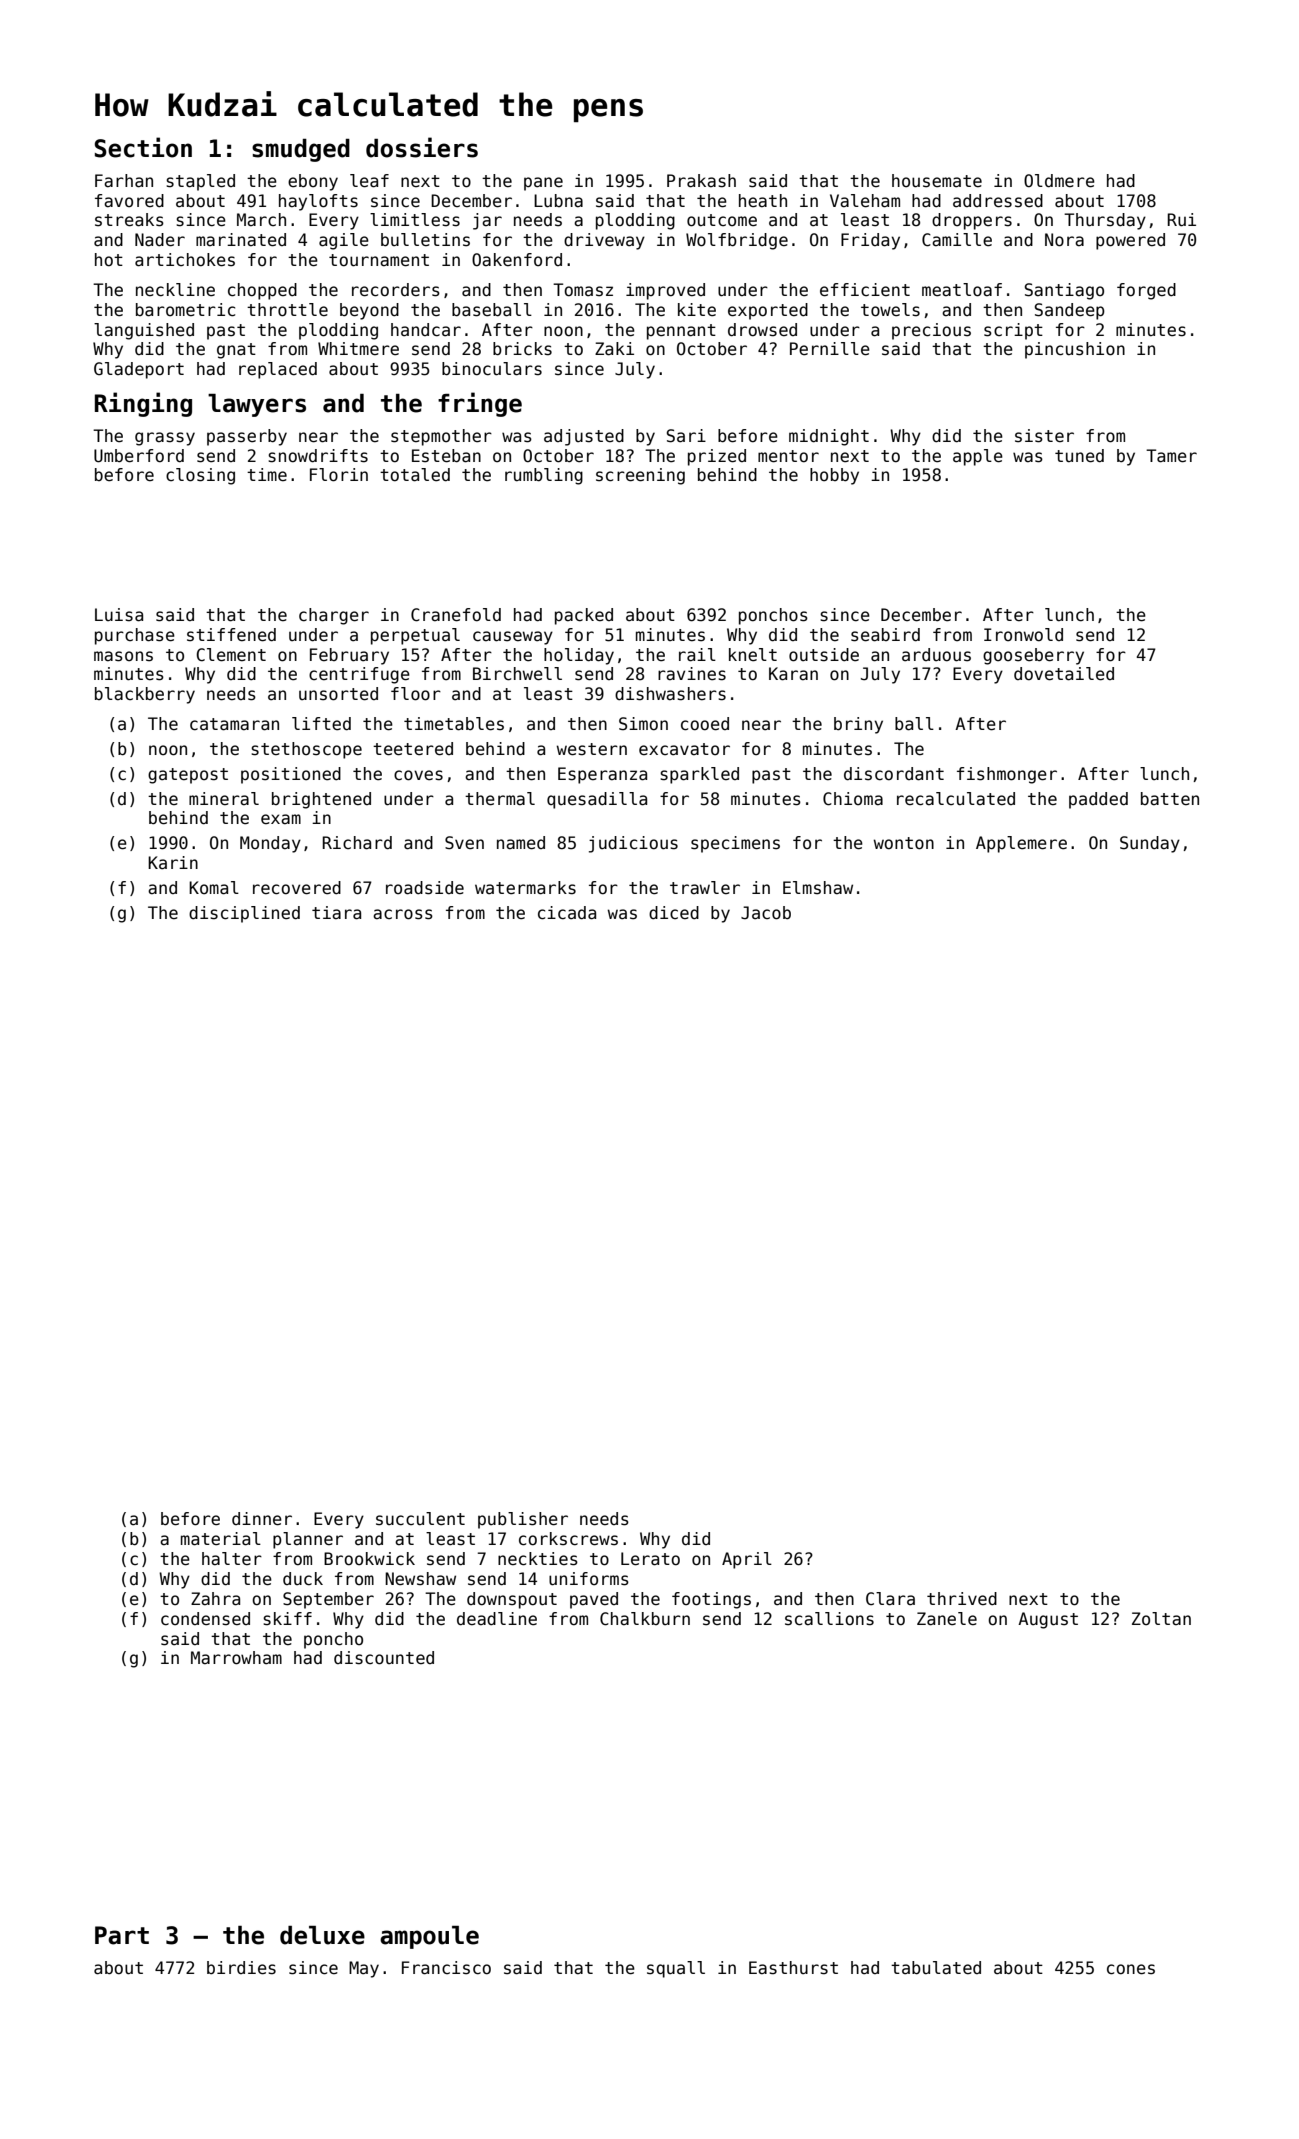 The width and height of the screenshot is (1299, 2139). What do you see at coordinates (747, 1560) in the screenshot?
I see `April` at bounding box center [747, 1560].
